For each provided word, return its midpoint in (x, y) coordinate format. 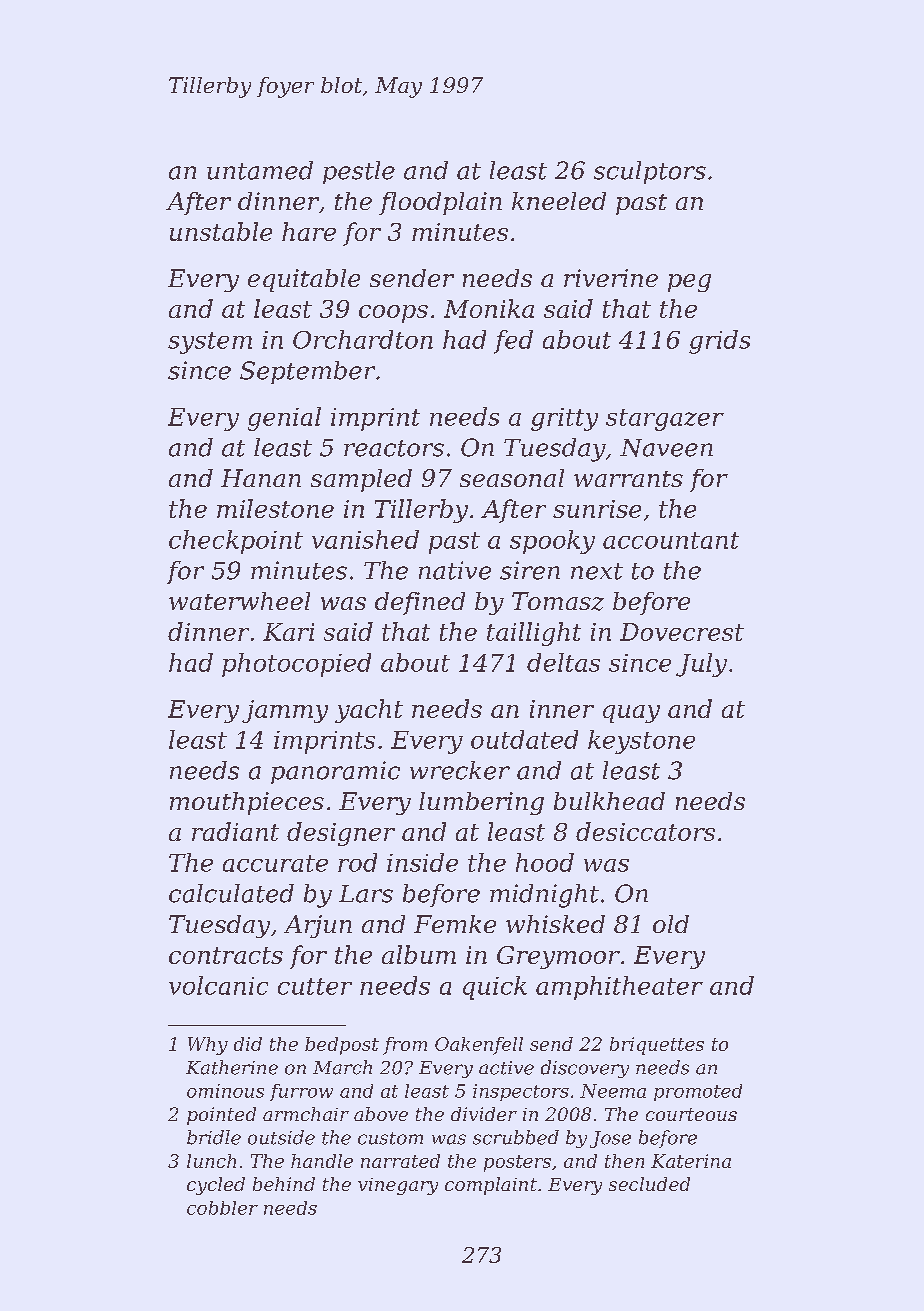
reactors (394, 448)
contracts (226, 955)
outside (281, 1137)
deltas (563, 662)
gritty (564, 419)
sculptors (650, 172)
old (671, 924)
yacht (369, 711)
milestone (275, 508)
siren (530, 570)
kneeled (559, 201)
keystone (641, 742)
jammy (285, 711)
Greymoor (558, 957)
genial (284, 419)
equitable (304, 280)
